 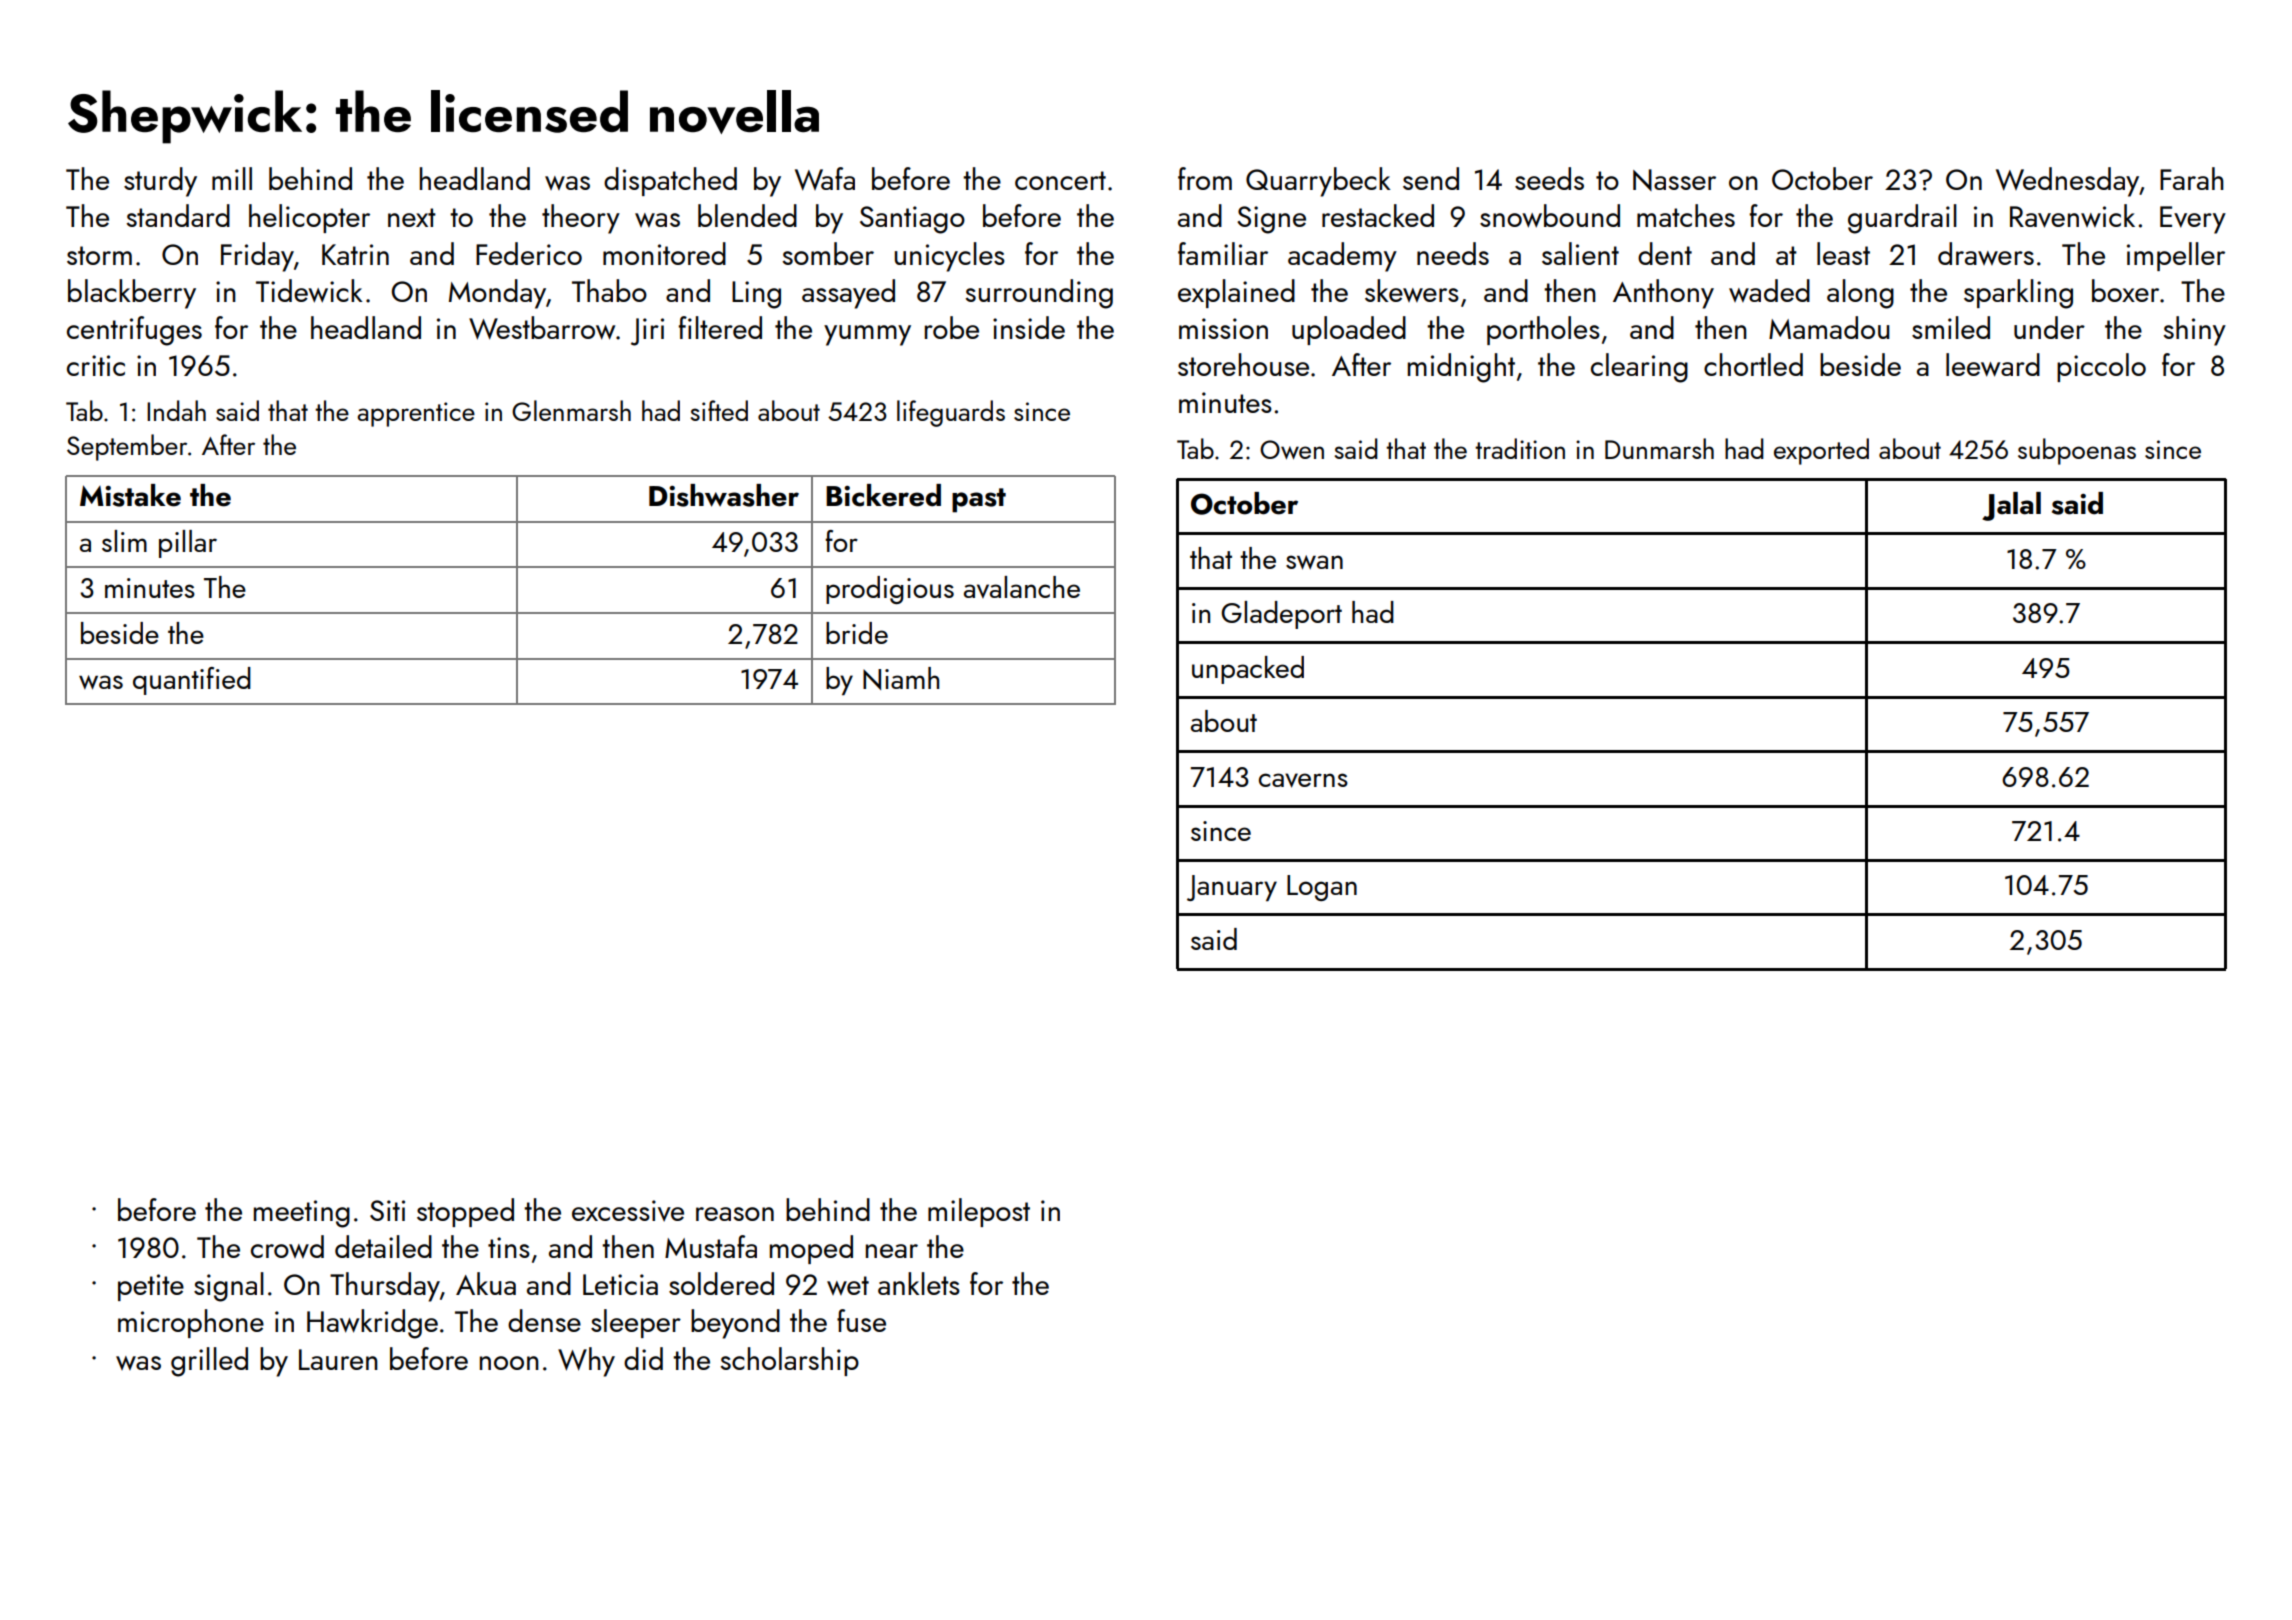 I want to click on meeting, so click(x=302, y=1214).
